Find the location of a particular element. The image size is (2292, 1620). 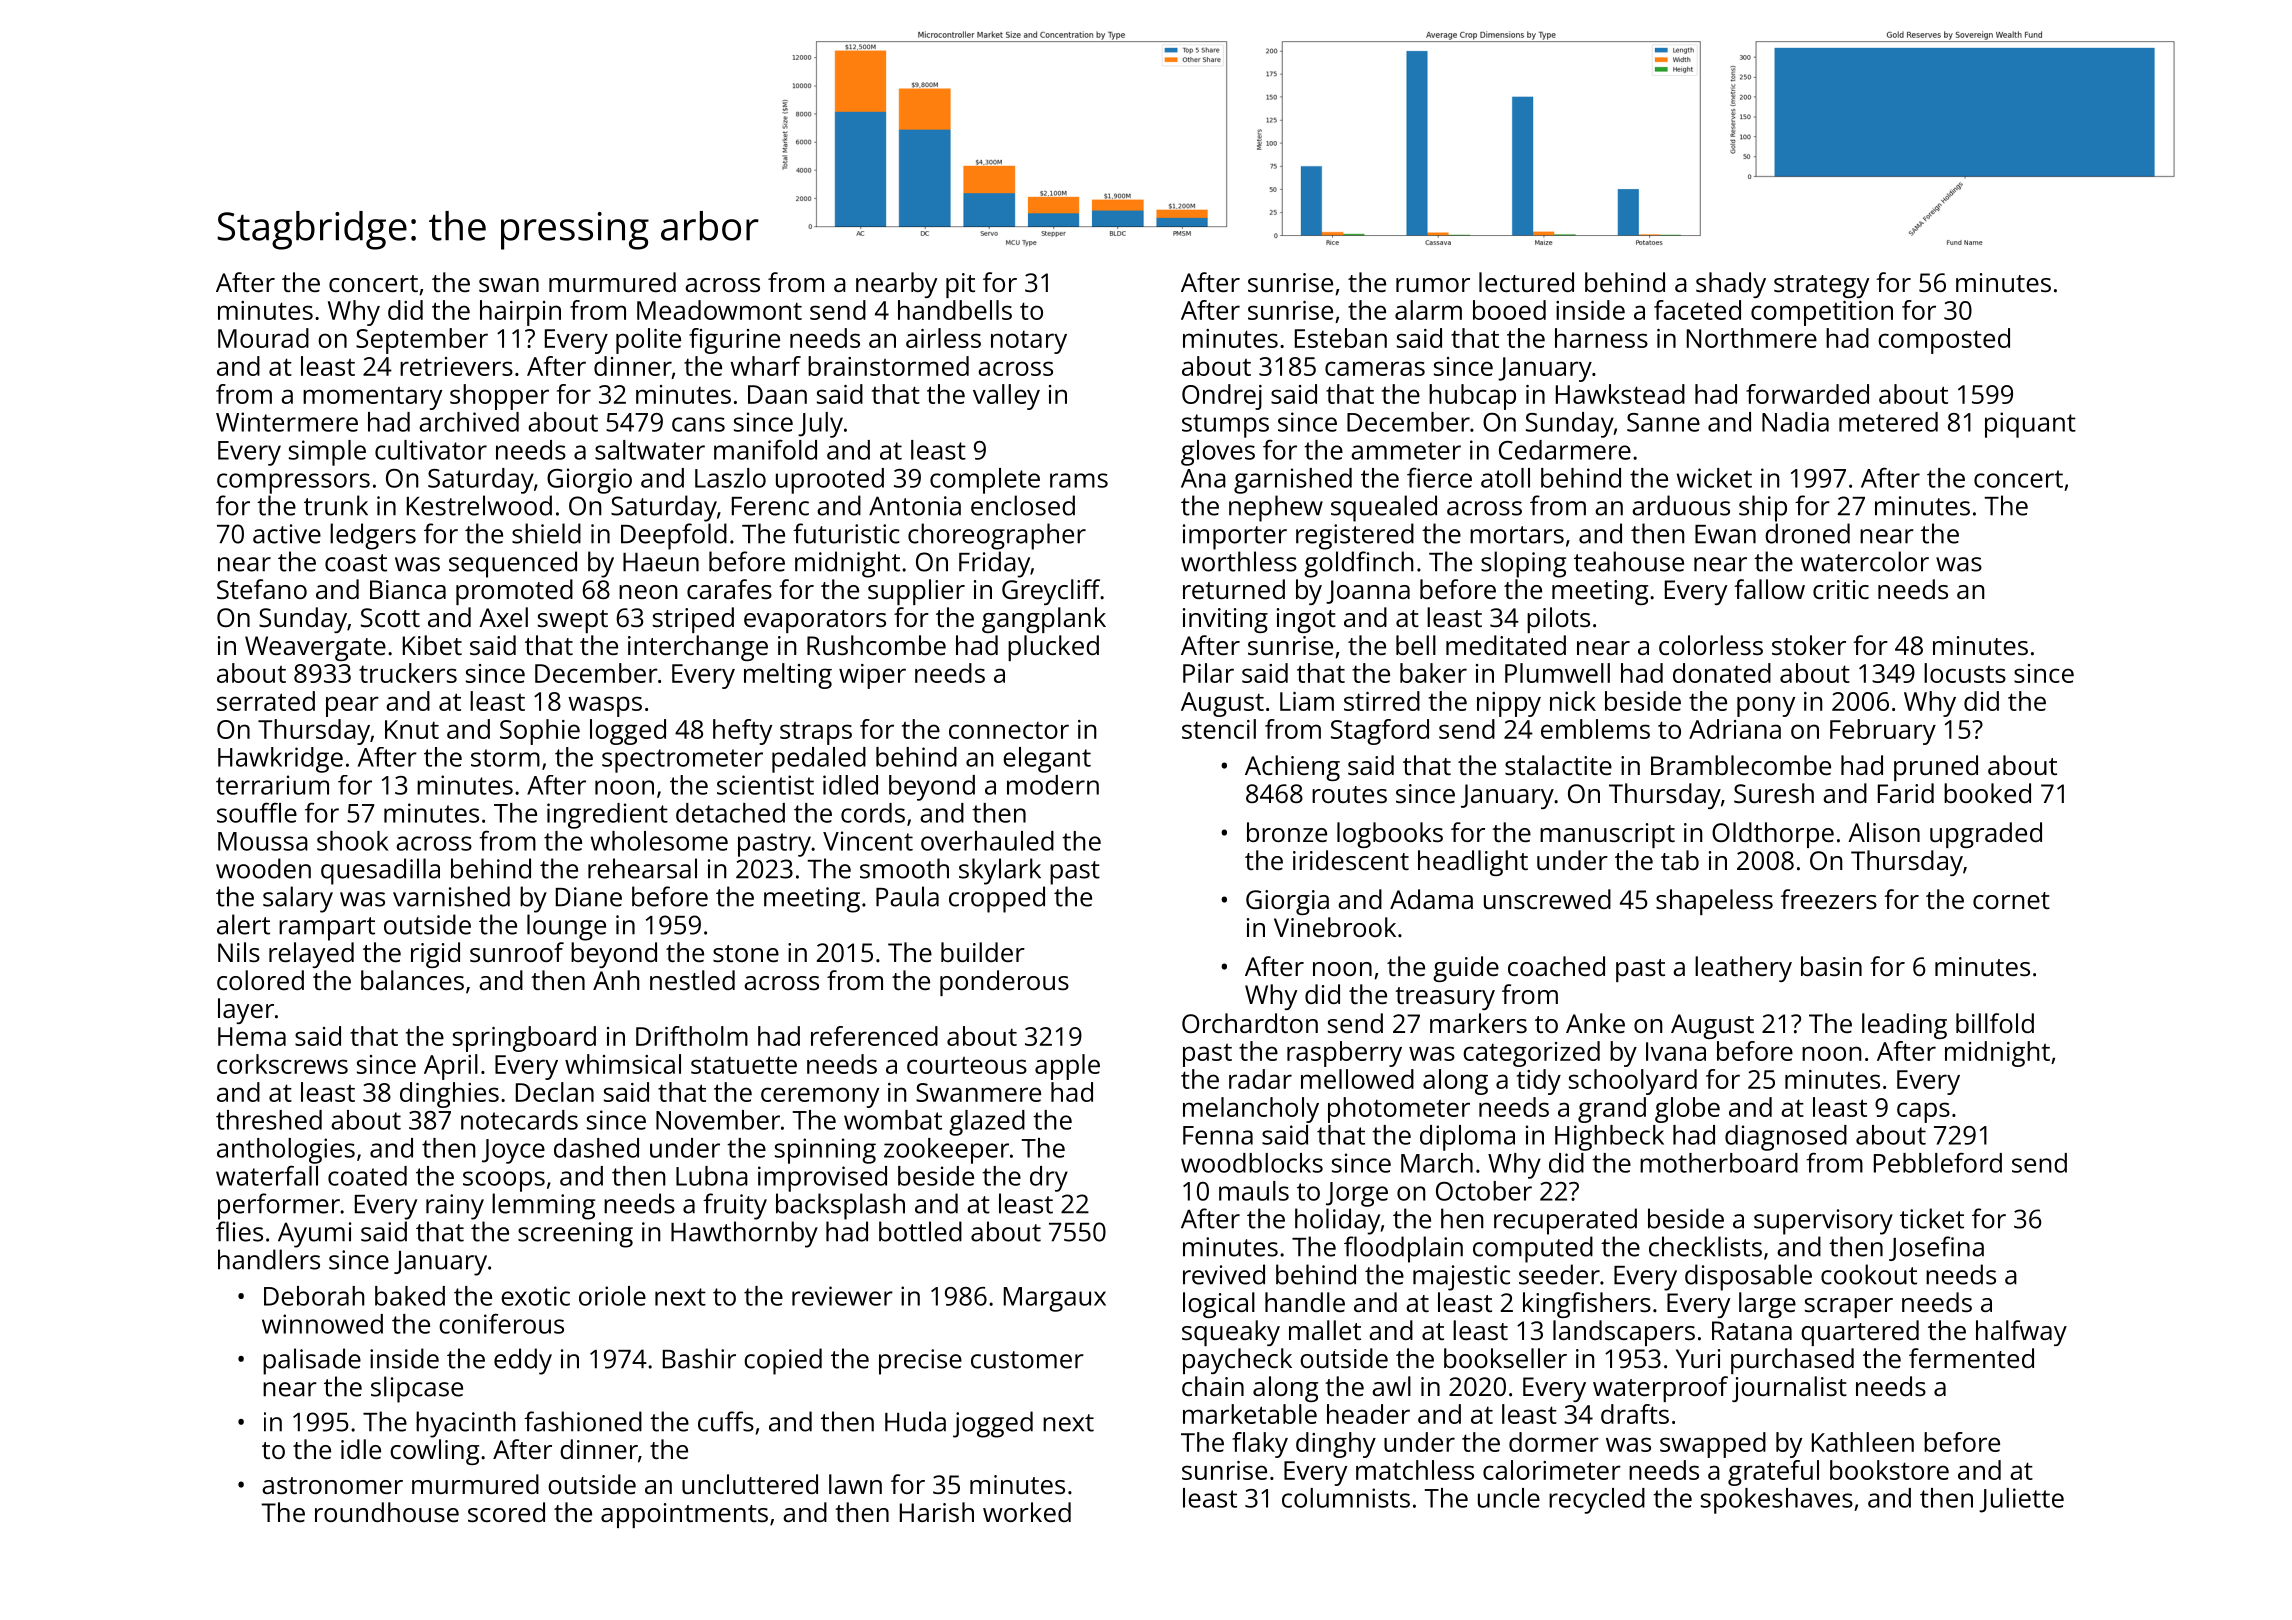

pedaled is located at coordinates (819, 760).
